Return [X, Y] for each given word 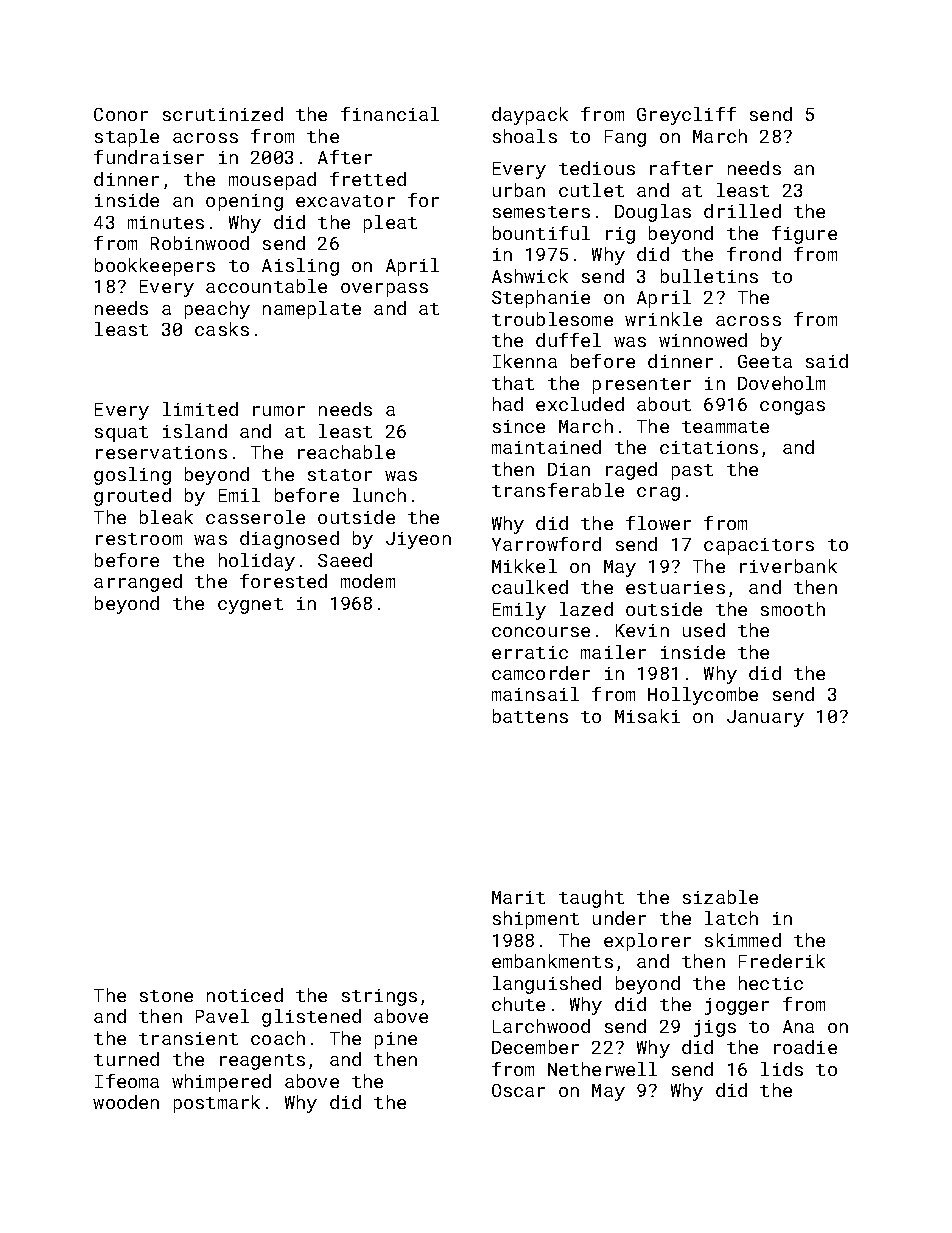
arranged [138, 583]
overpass [384, 290]
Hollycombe [703, 696]
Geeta [765, 361]
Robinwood [200, 243]
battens [530, 716]
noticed [245, 995]
